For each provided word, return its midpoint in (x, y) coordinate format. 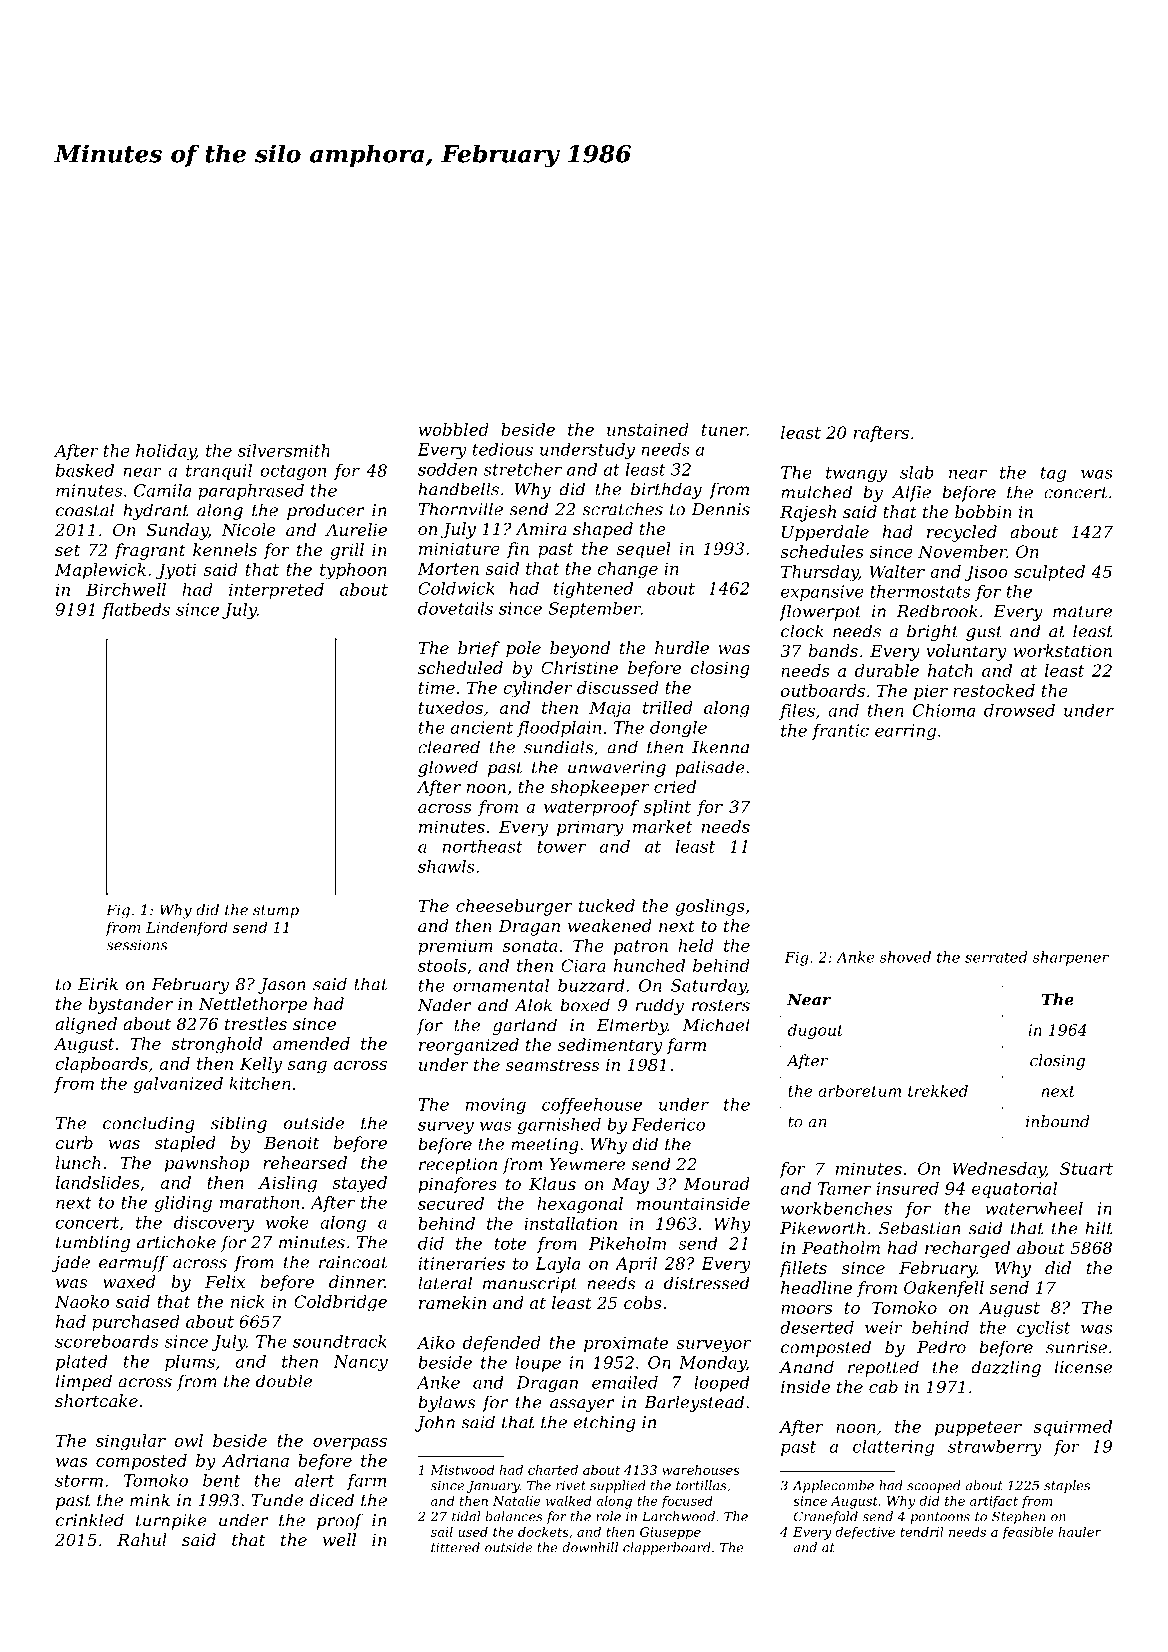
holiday (166, 452)
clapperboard (667, 1548)
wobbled (454, 429)
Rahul (141, 1539)
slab (917, 472)
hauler (1080, 1532)
